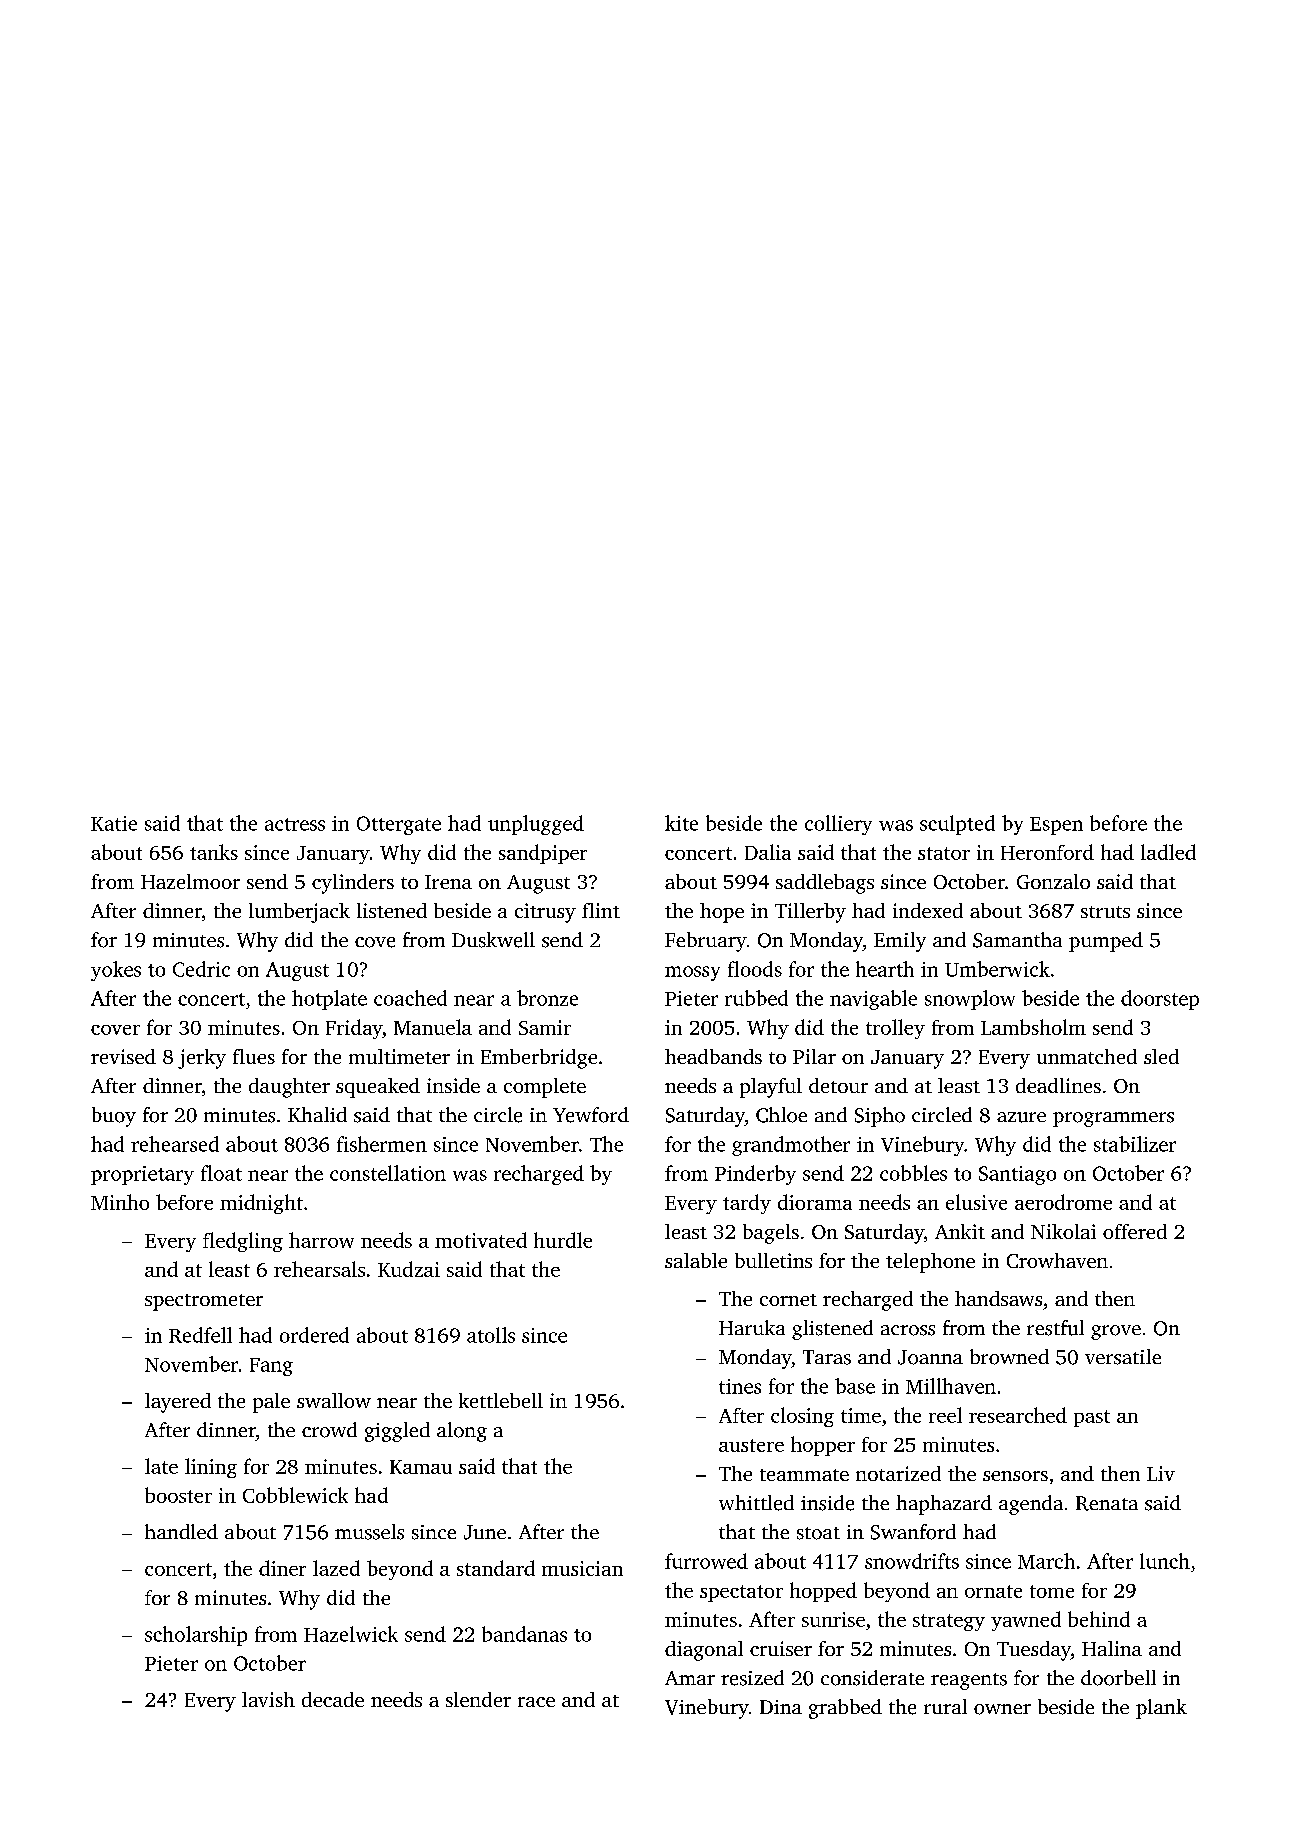 The width and height of the screenshot is (1296, 1833). Describe the element at coordinates (722, 913) in the screenshot. I see `hope` at that location.
